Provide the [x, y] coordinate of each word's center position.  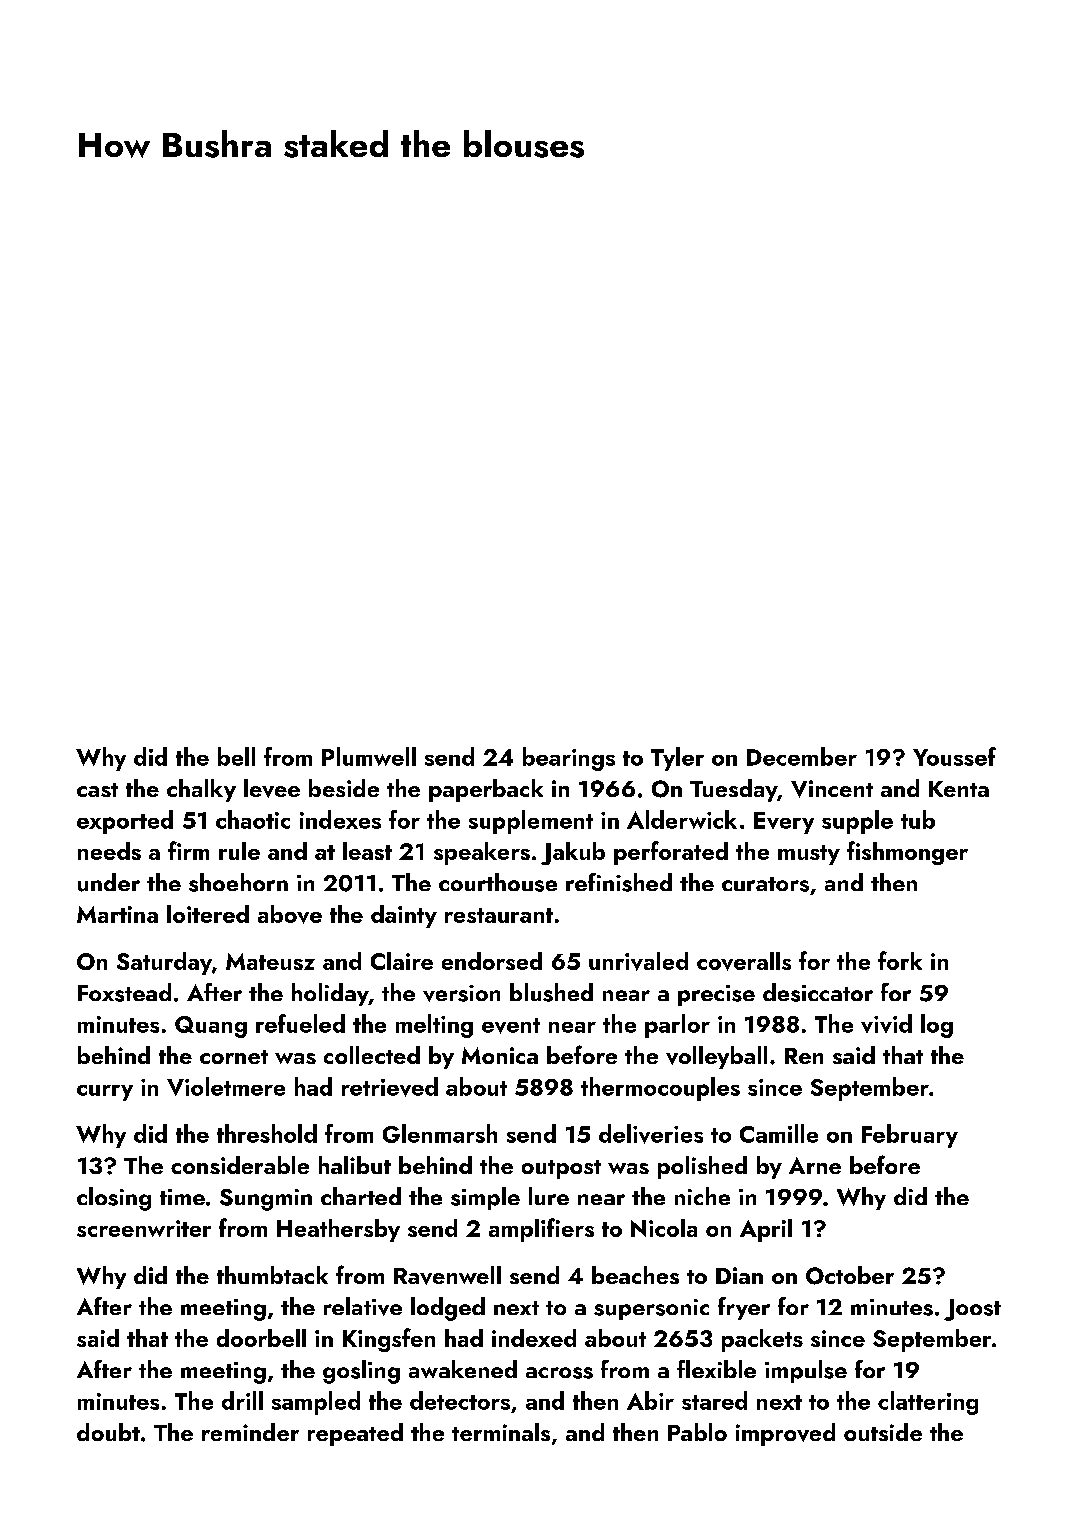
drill [242, 1400]
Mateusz [270, 961]
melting [434, 1026]
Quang [211, 1027]
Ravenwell [447, 1275]
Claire [402, 961]
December [802, 756]
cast [97, 790]
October [850, 1275]
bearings [569, 759]
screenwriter [144, 1228]
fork [900, 960]
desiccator [818, 992]
